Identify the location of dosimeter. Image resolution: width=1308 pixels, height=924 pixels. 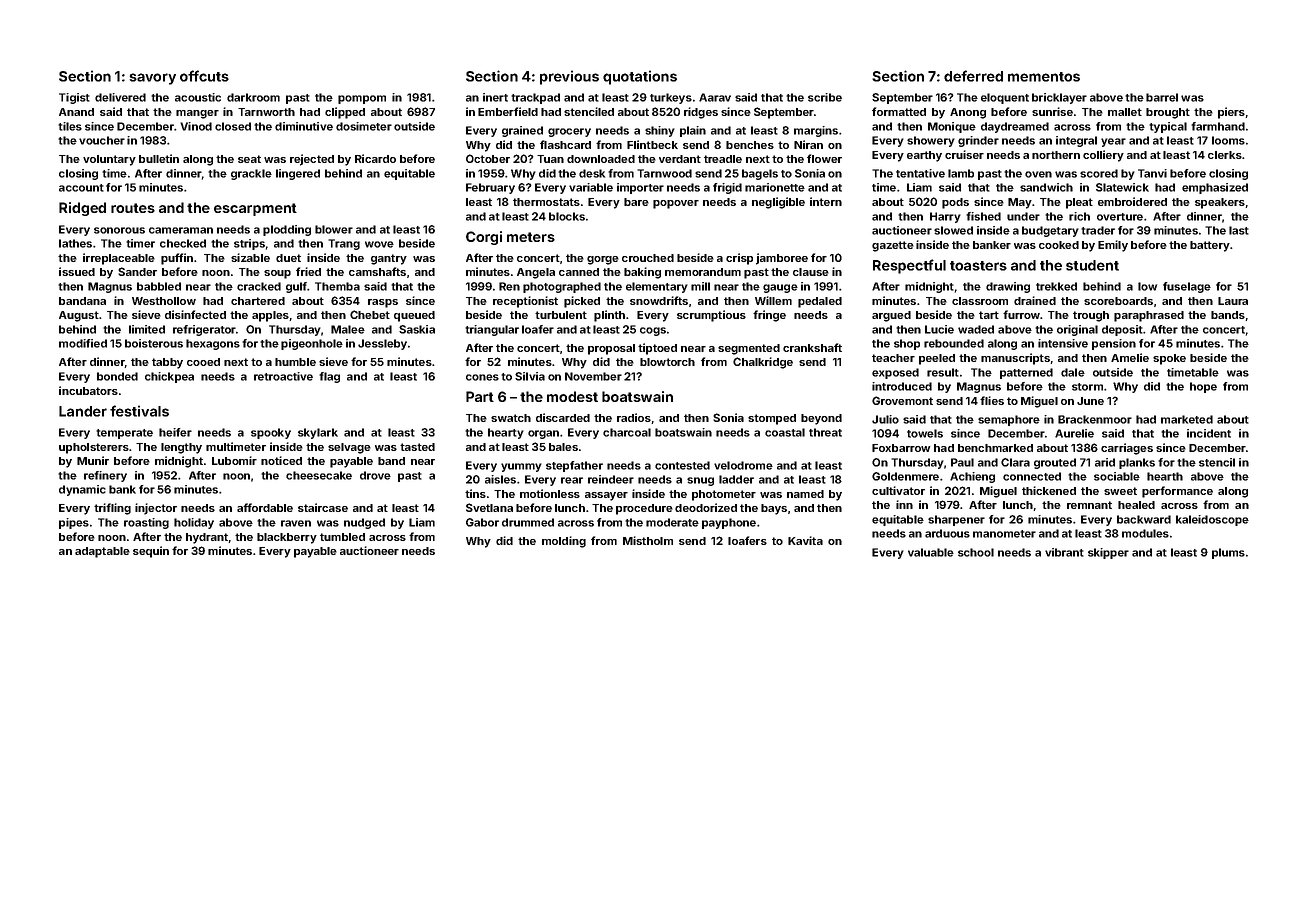
(364, 126).
